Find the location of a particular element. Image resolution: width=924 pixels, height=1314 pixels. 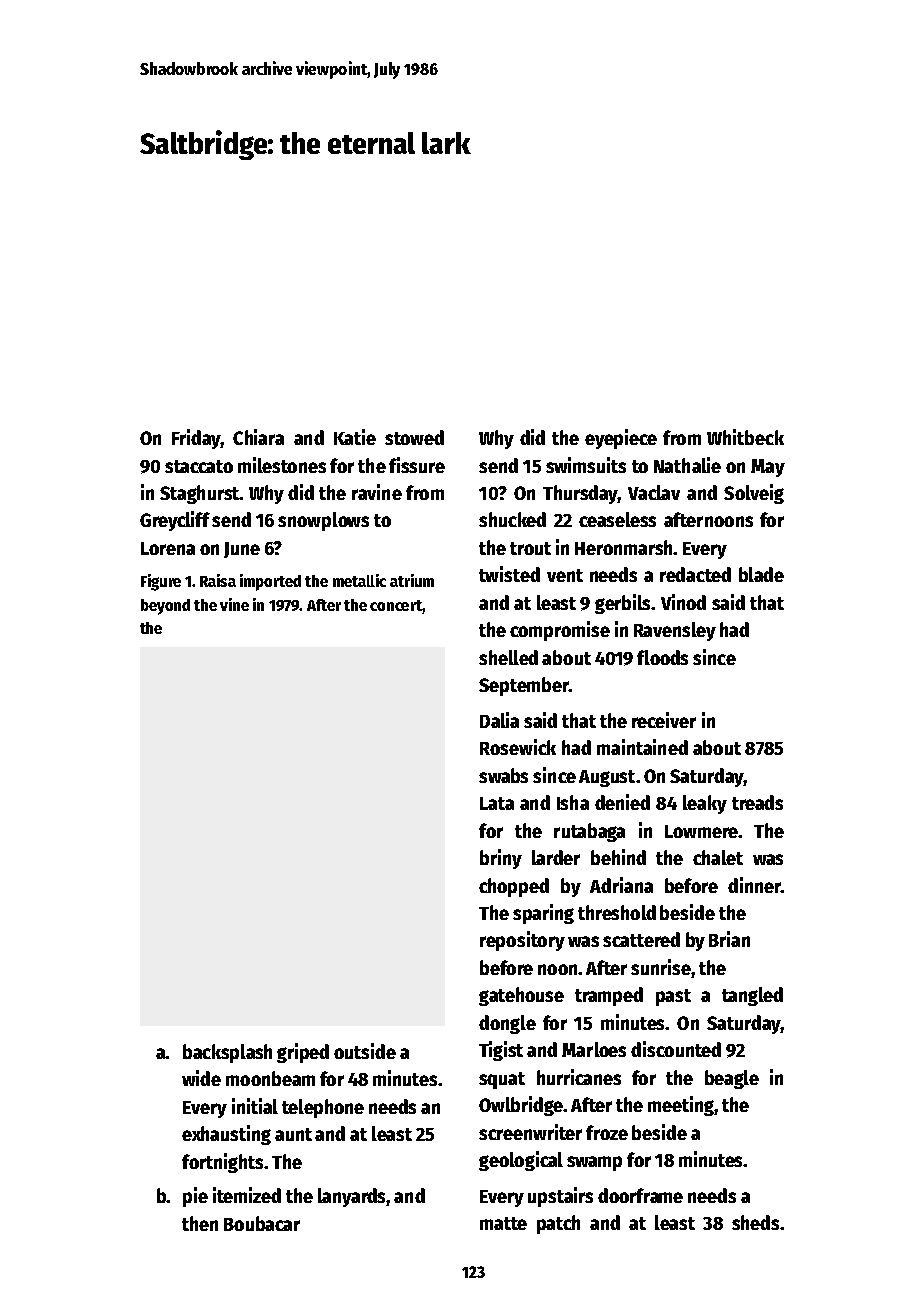

receiver is located at coordinates (664, 720).
